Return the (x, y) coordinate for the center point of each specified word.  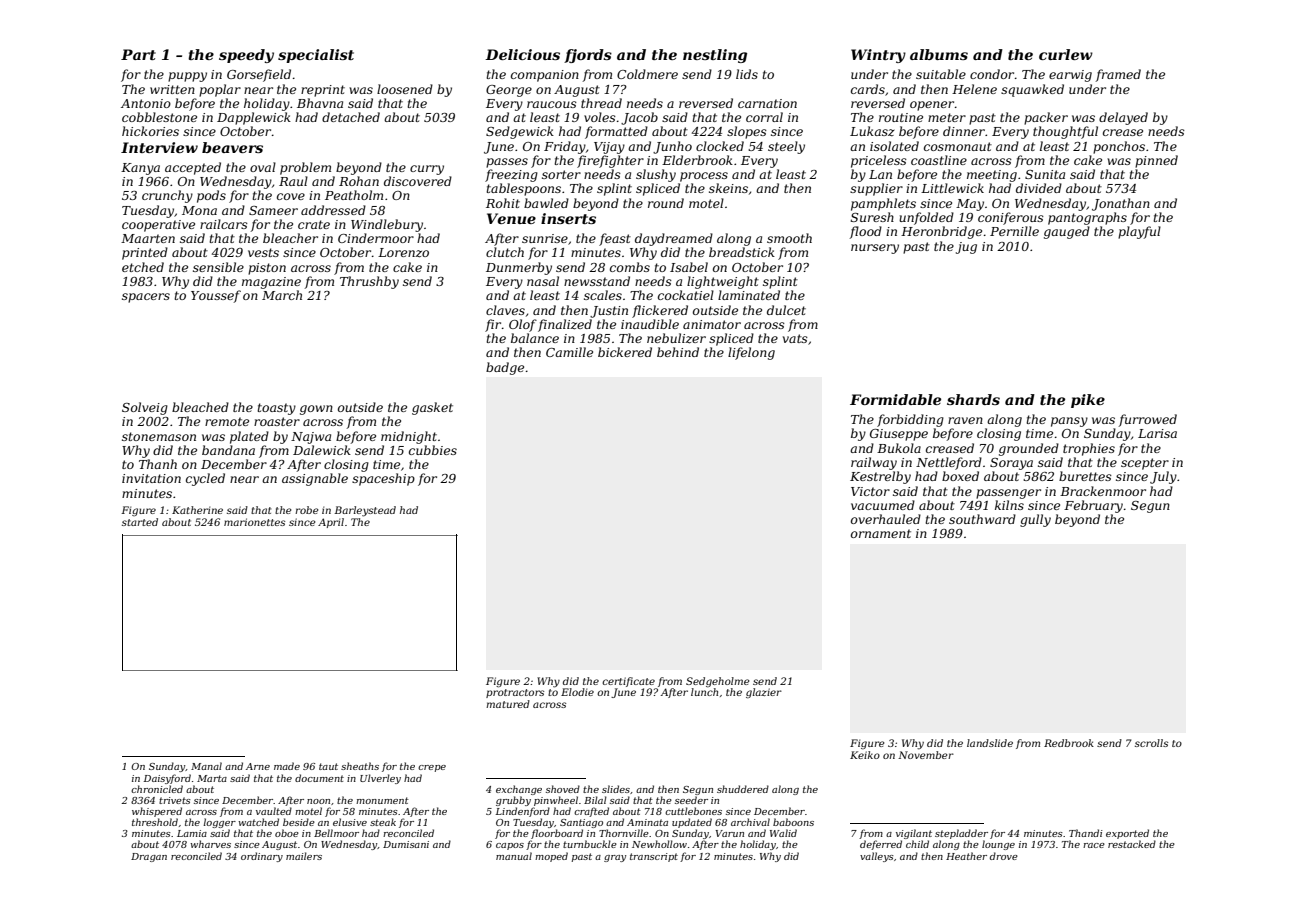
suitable (941, 74)
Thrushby (369, 282)
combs (630, 267)
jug (966, 248)
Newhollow (659, 844)
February (1093, 506)
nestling (715, 56)
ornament (881, 533)
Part (138, 54)
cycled (205, 479)
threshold (155, 822)
